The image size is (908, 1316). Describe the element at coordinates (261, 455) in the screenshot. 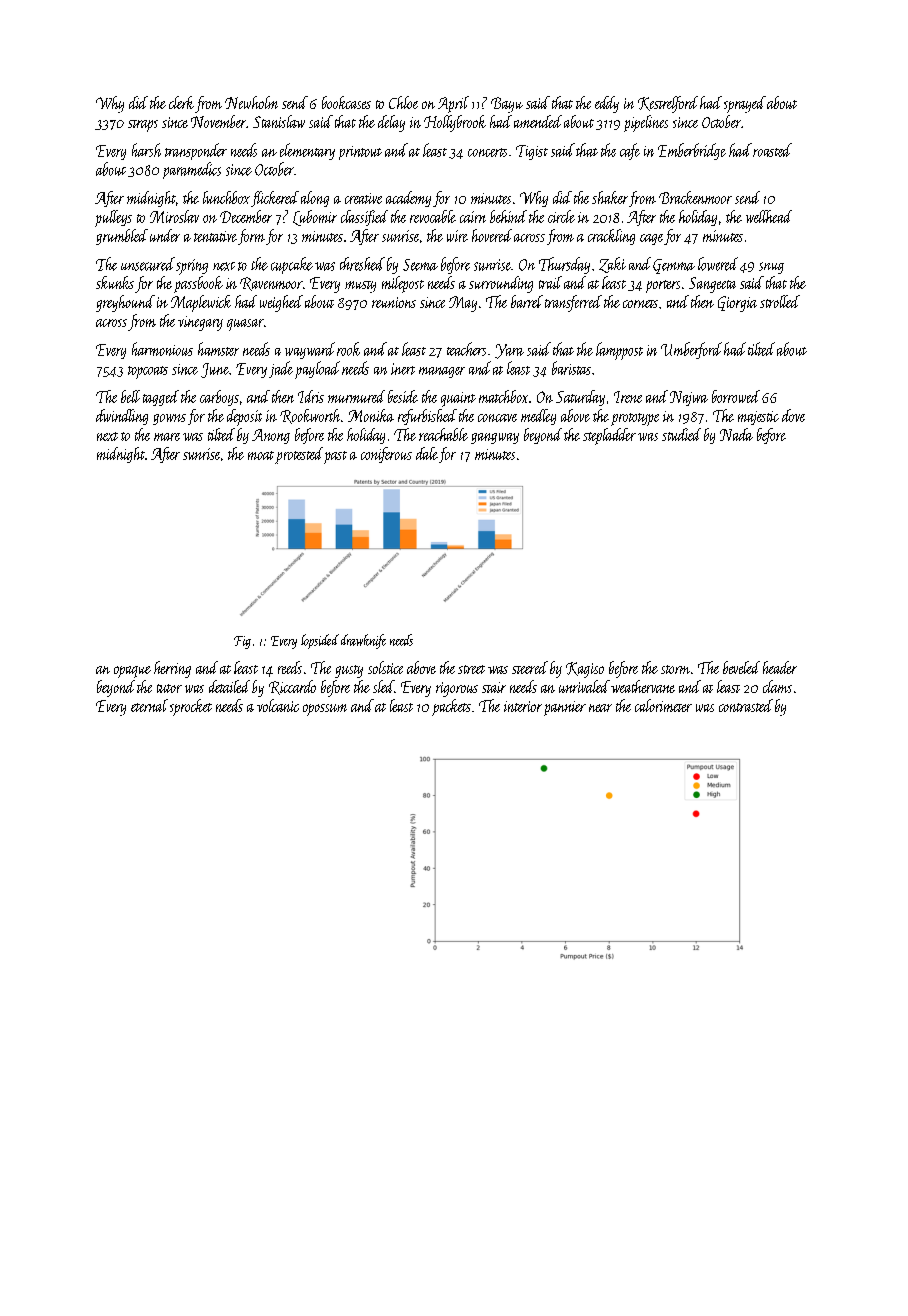

I see `moat` at that location.
